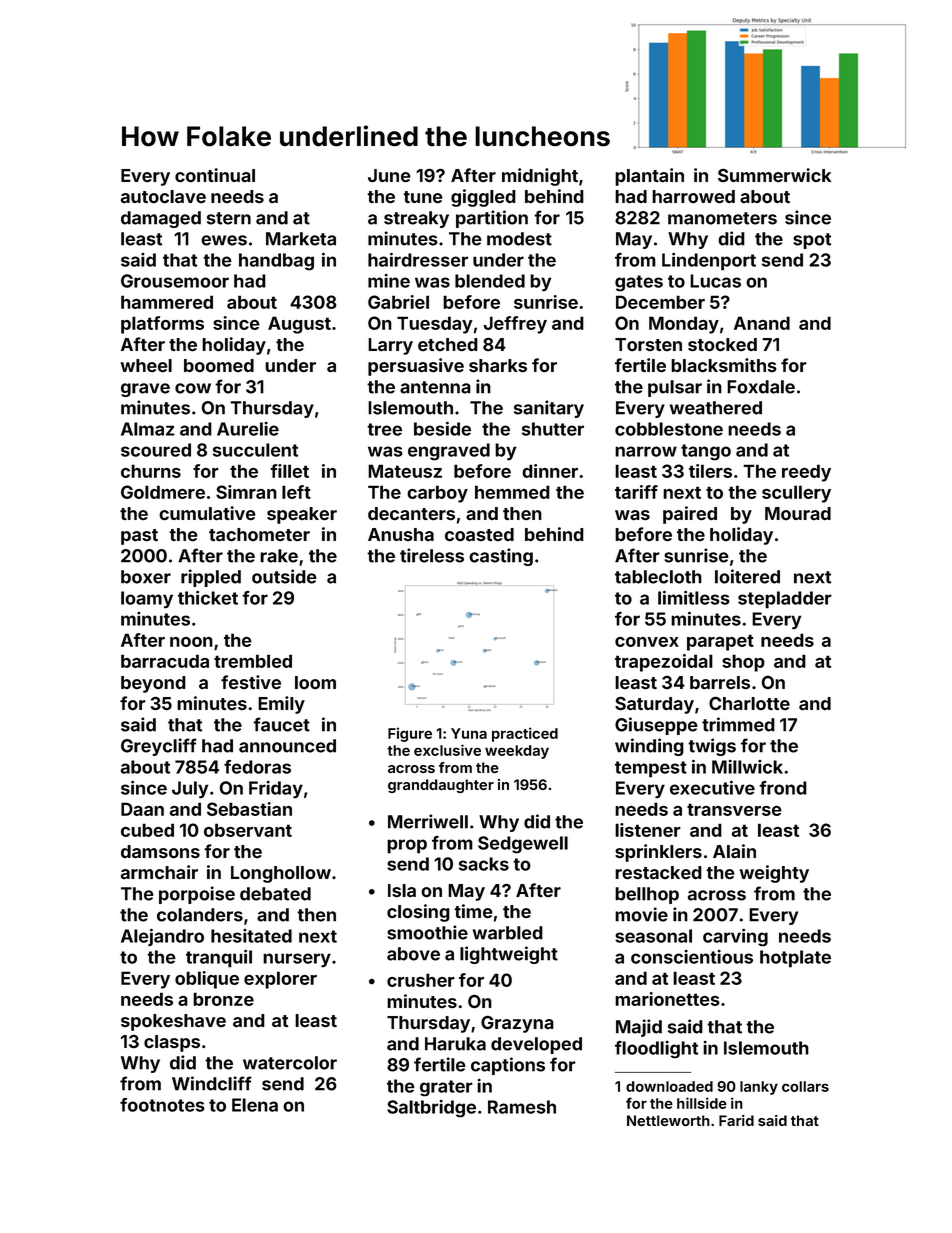 The height and width of the screenshot is (1233, 952). What do you see at coordinates (197, 895) in the screenshot?
I see `porpoise` at bounding box center [197, 895].
